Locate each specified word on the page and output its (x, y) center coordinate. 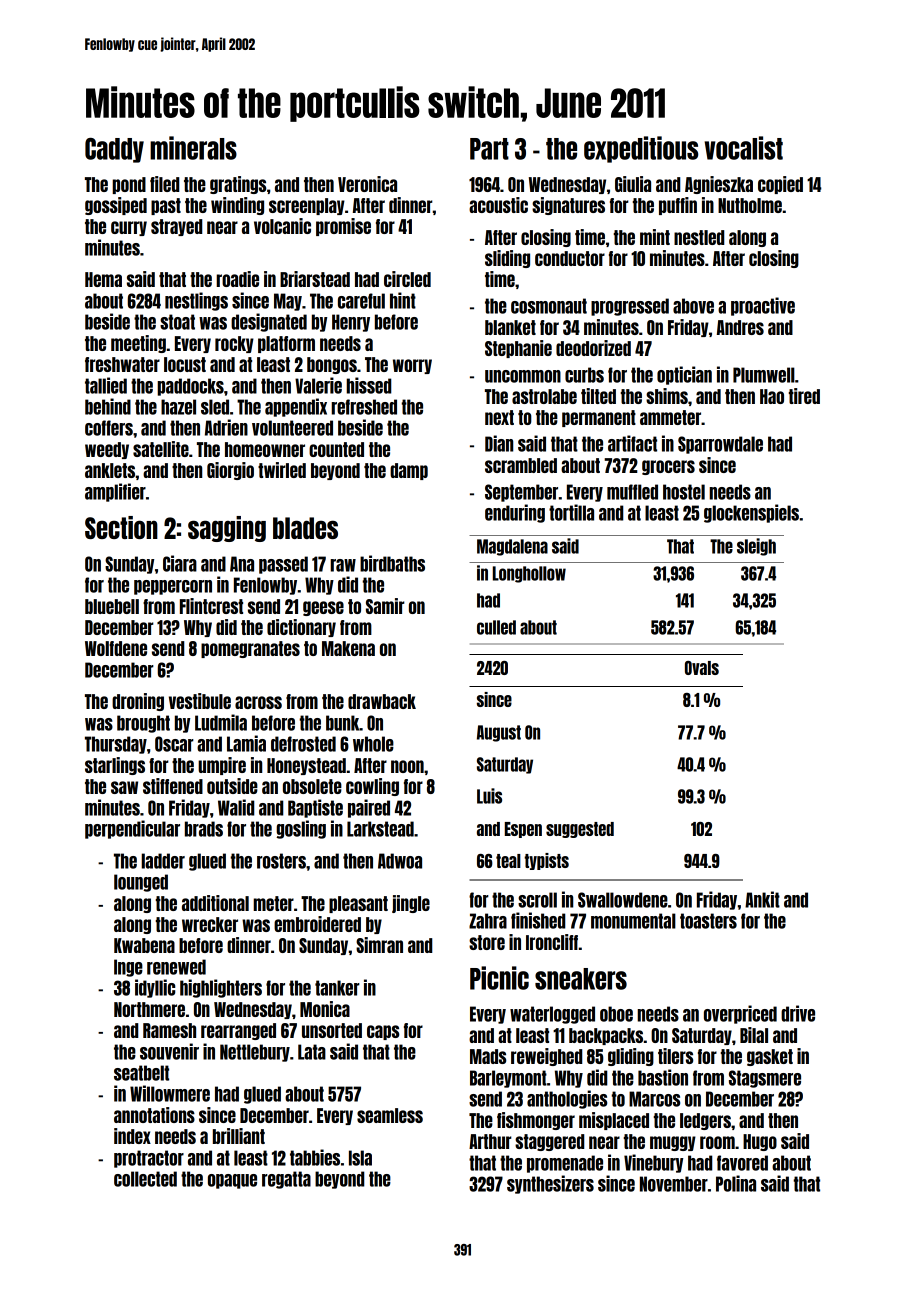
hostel (684, 492)
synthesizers (550, 1184)
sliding (507, 259)
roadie (237, 279)
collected (145, 1179)
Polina (736, 1183)
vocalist (744, 148)
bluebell (112, 606)
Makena (348, 648)
